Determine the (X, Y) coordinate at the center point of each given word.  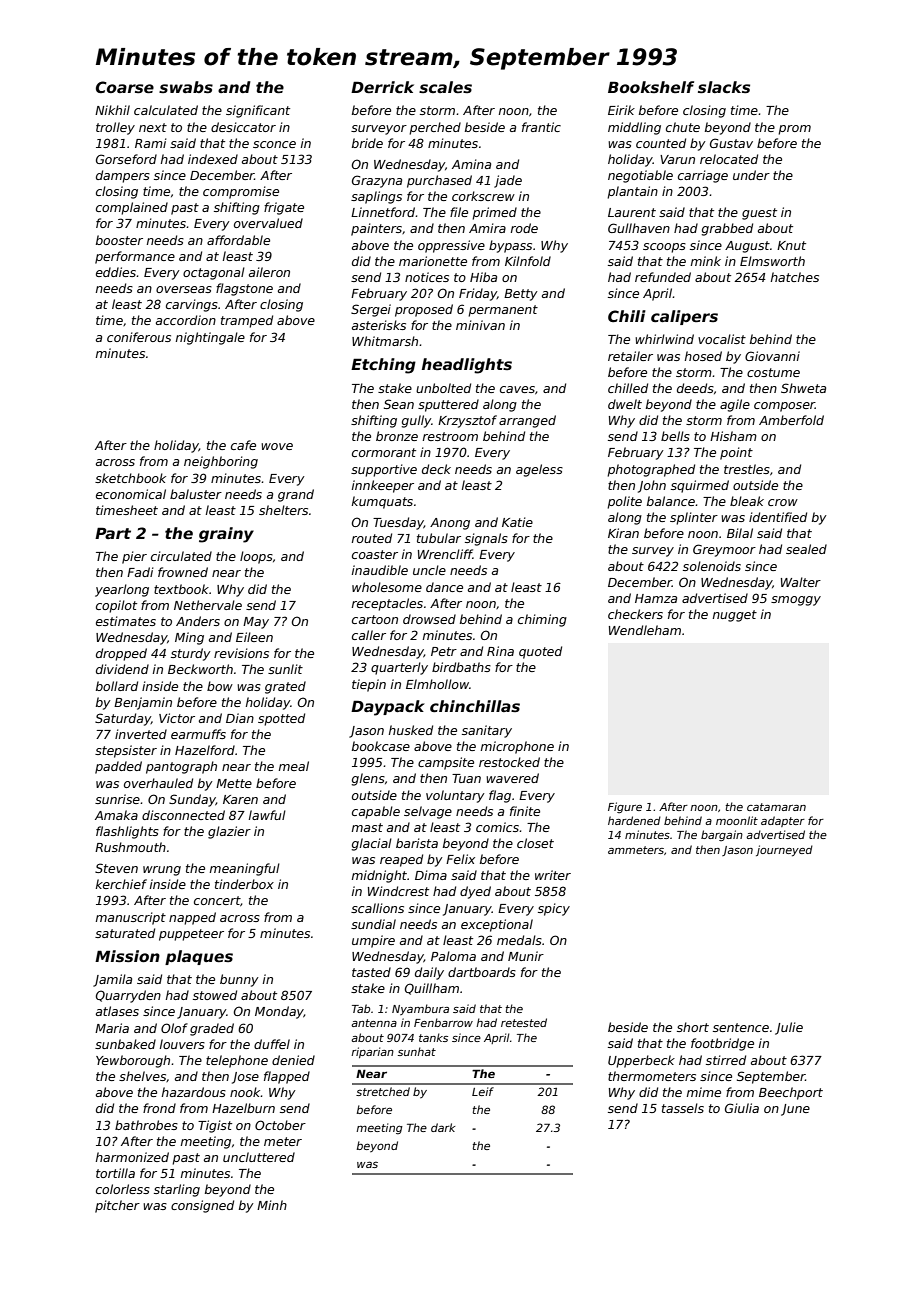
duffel (272, 1044)
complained (132, 208)
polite (624, 502)
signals (486, 539)
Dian (240, 718)
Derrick (382, 87)
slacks (724, 87)
